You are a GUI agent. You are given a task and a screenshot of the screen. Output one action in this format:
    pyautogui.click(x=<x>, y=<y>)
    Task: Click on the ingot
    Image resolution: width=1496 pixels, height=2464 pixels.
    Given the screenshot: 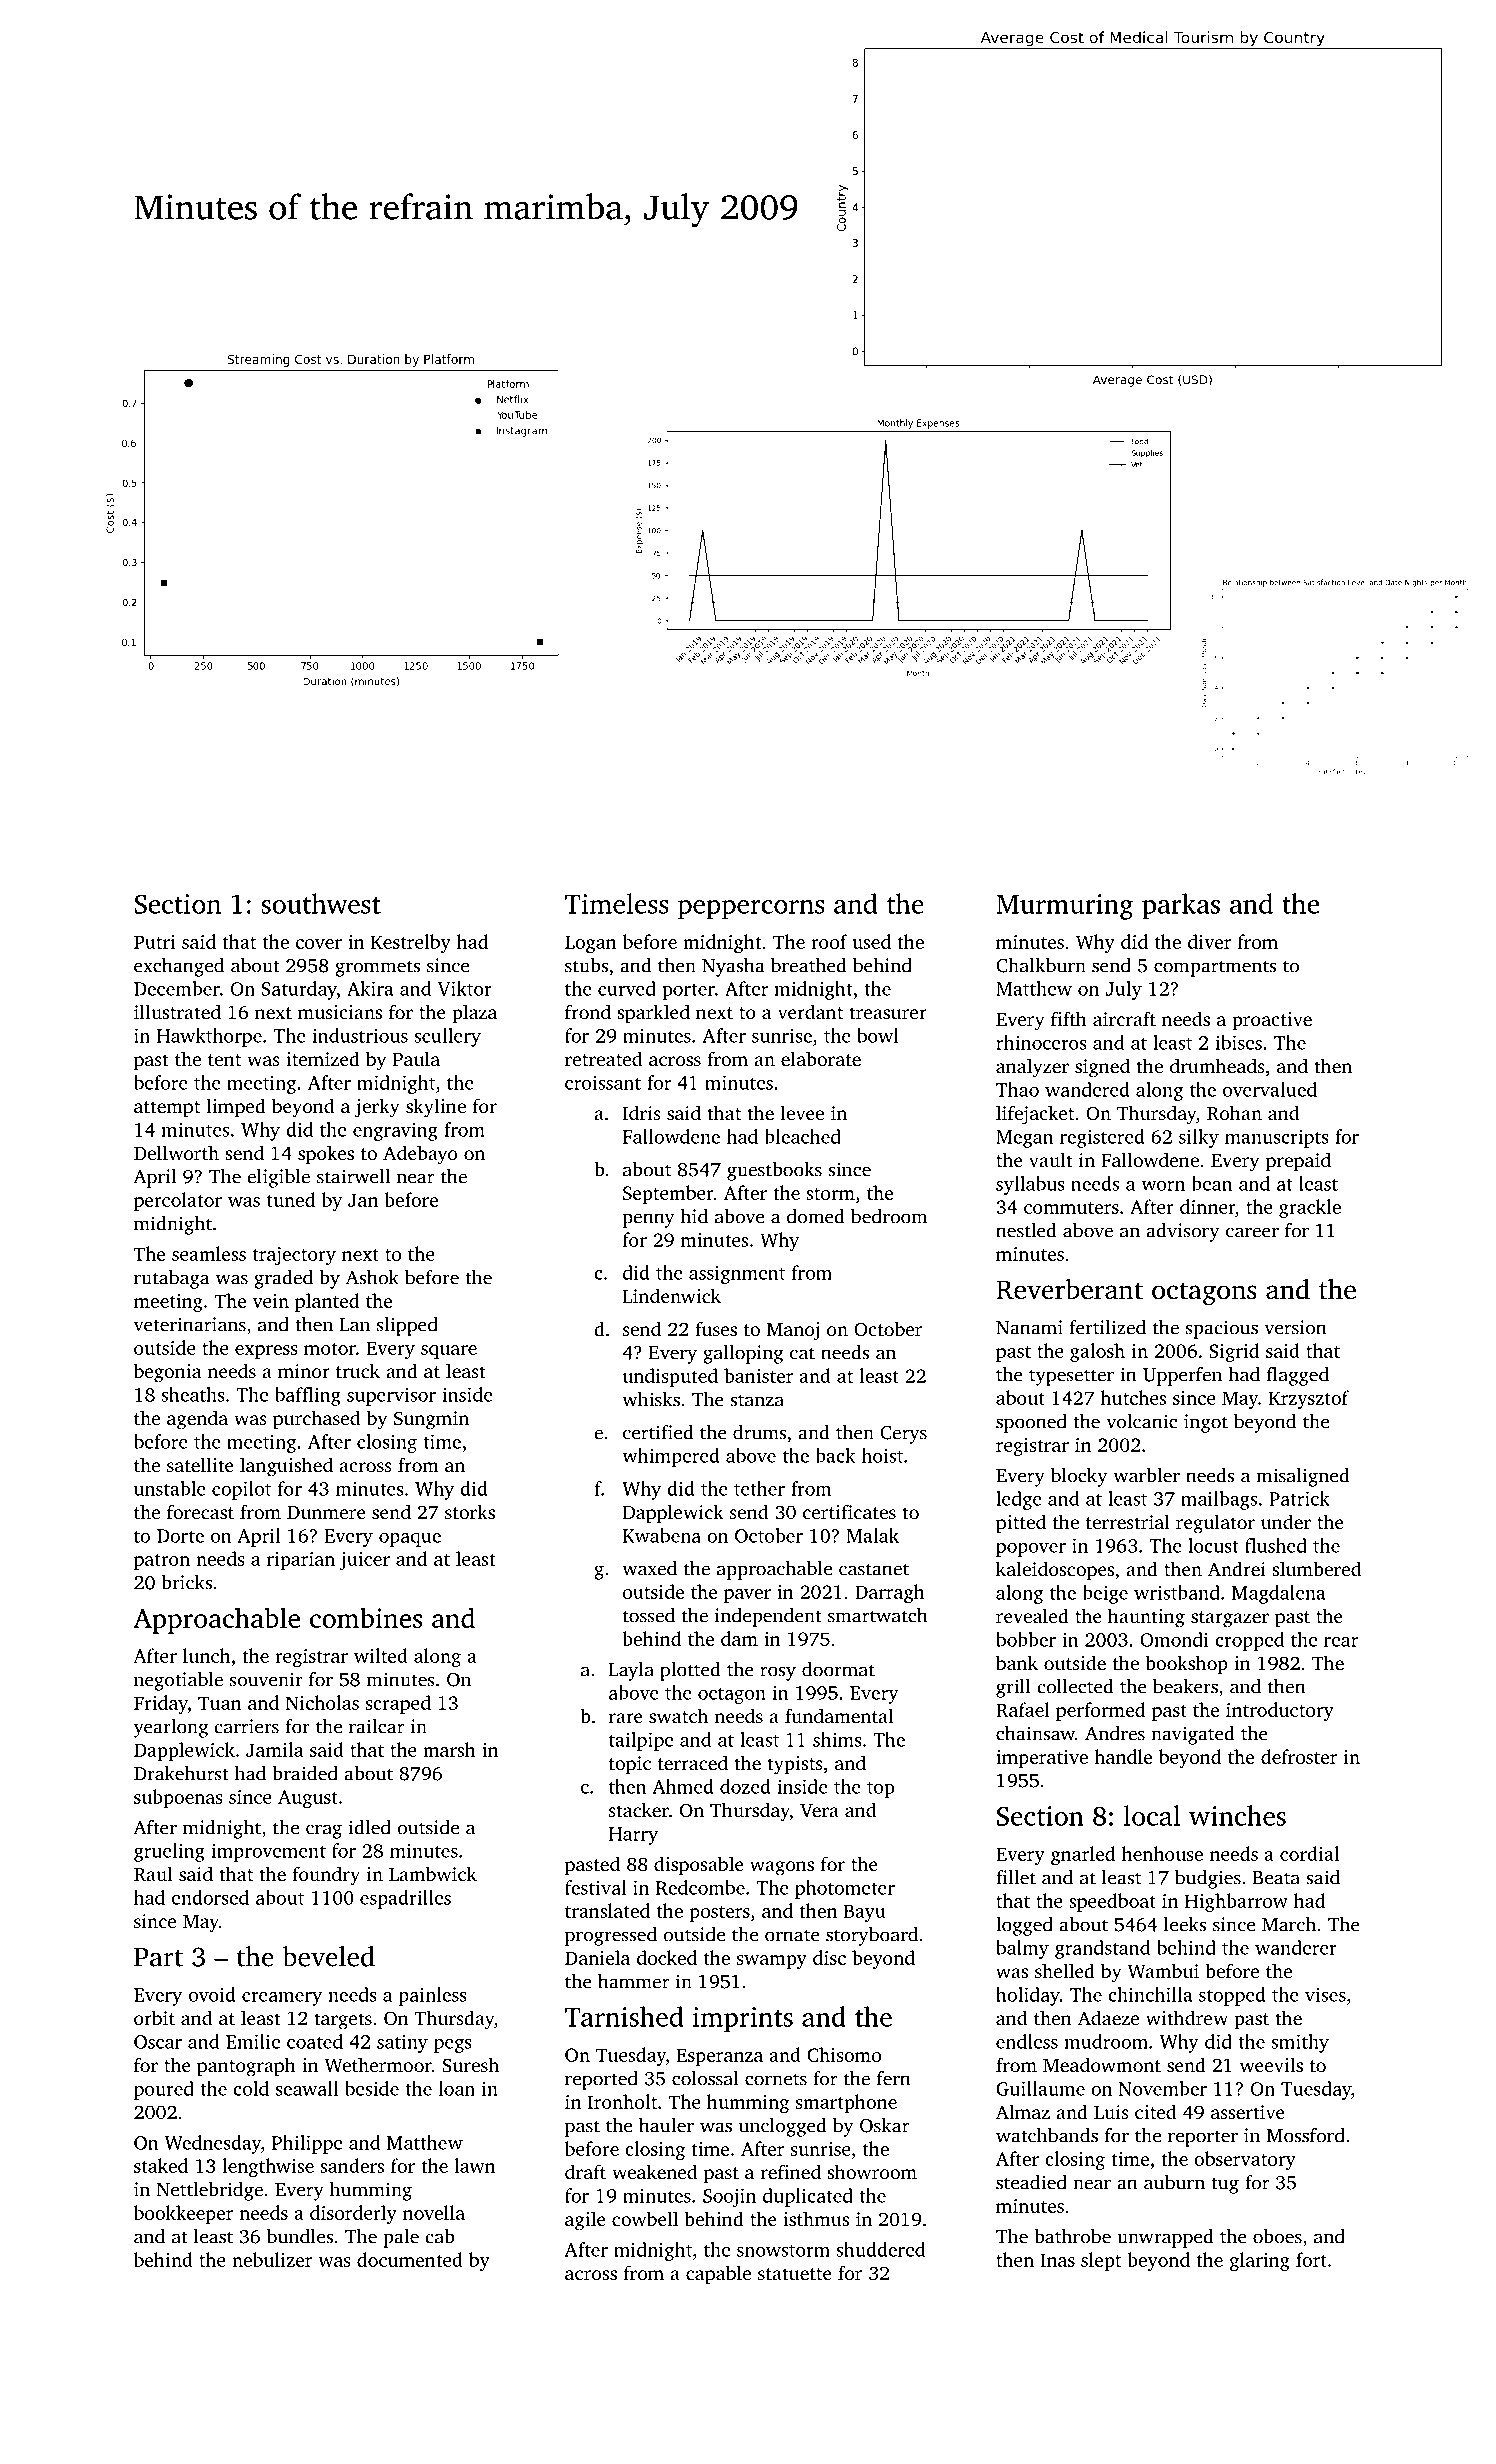 What is the action you would take?
    pyautogui.click(x=1206, y=1423)
